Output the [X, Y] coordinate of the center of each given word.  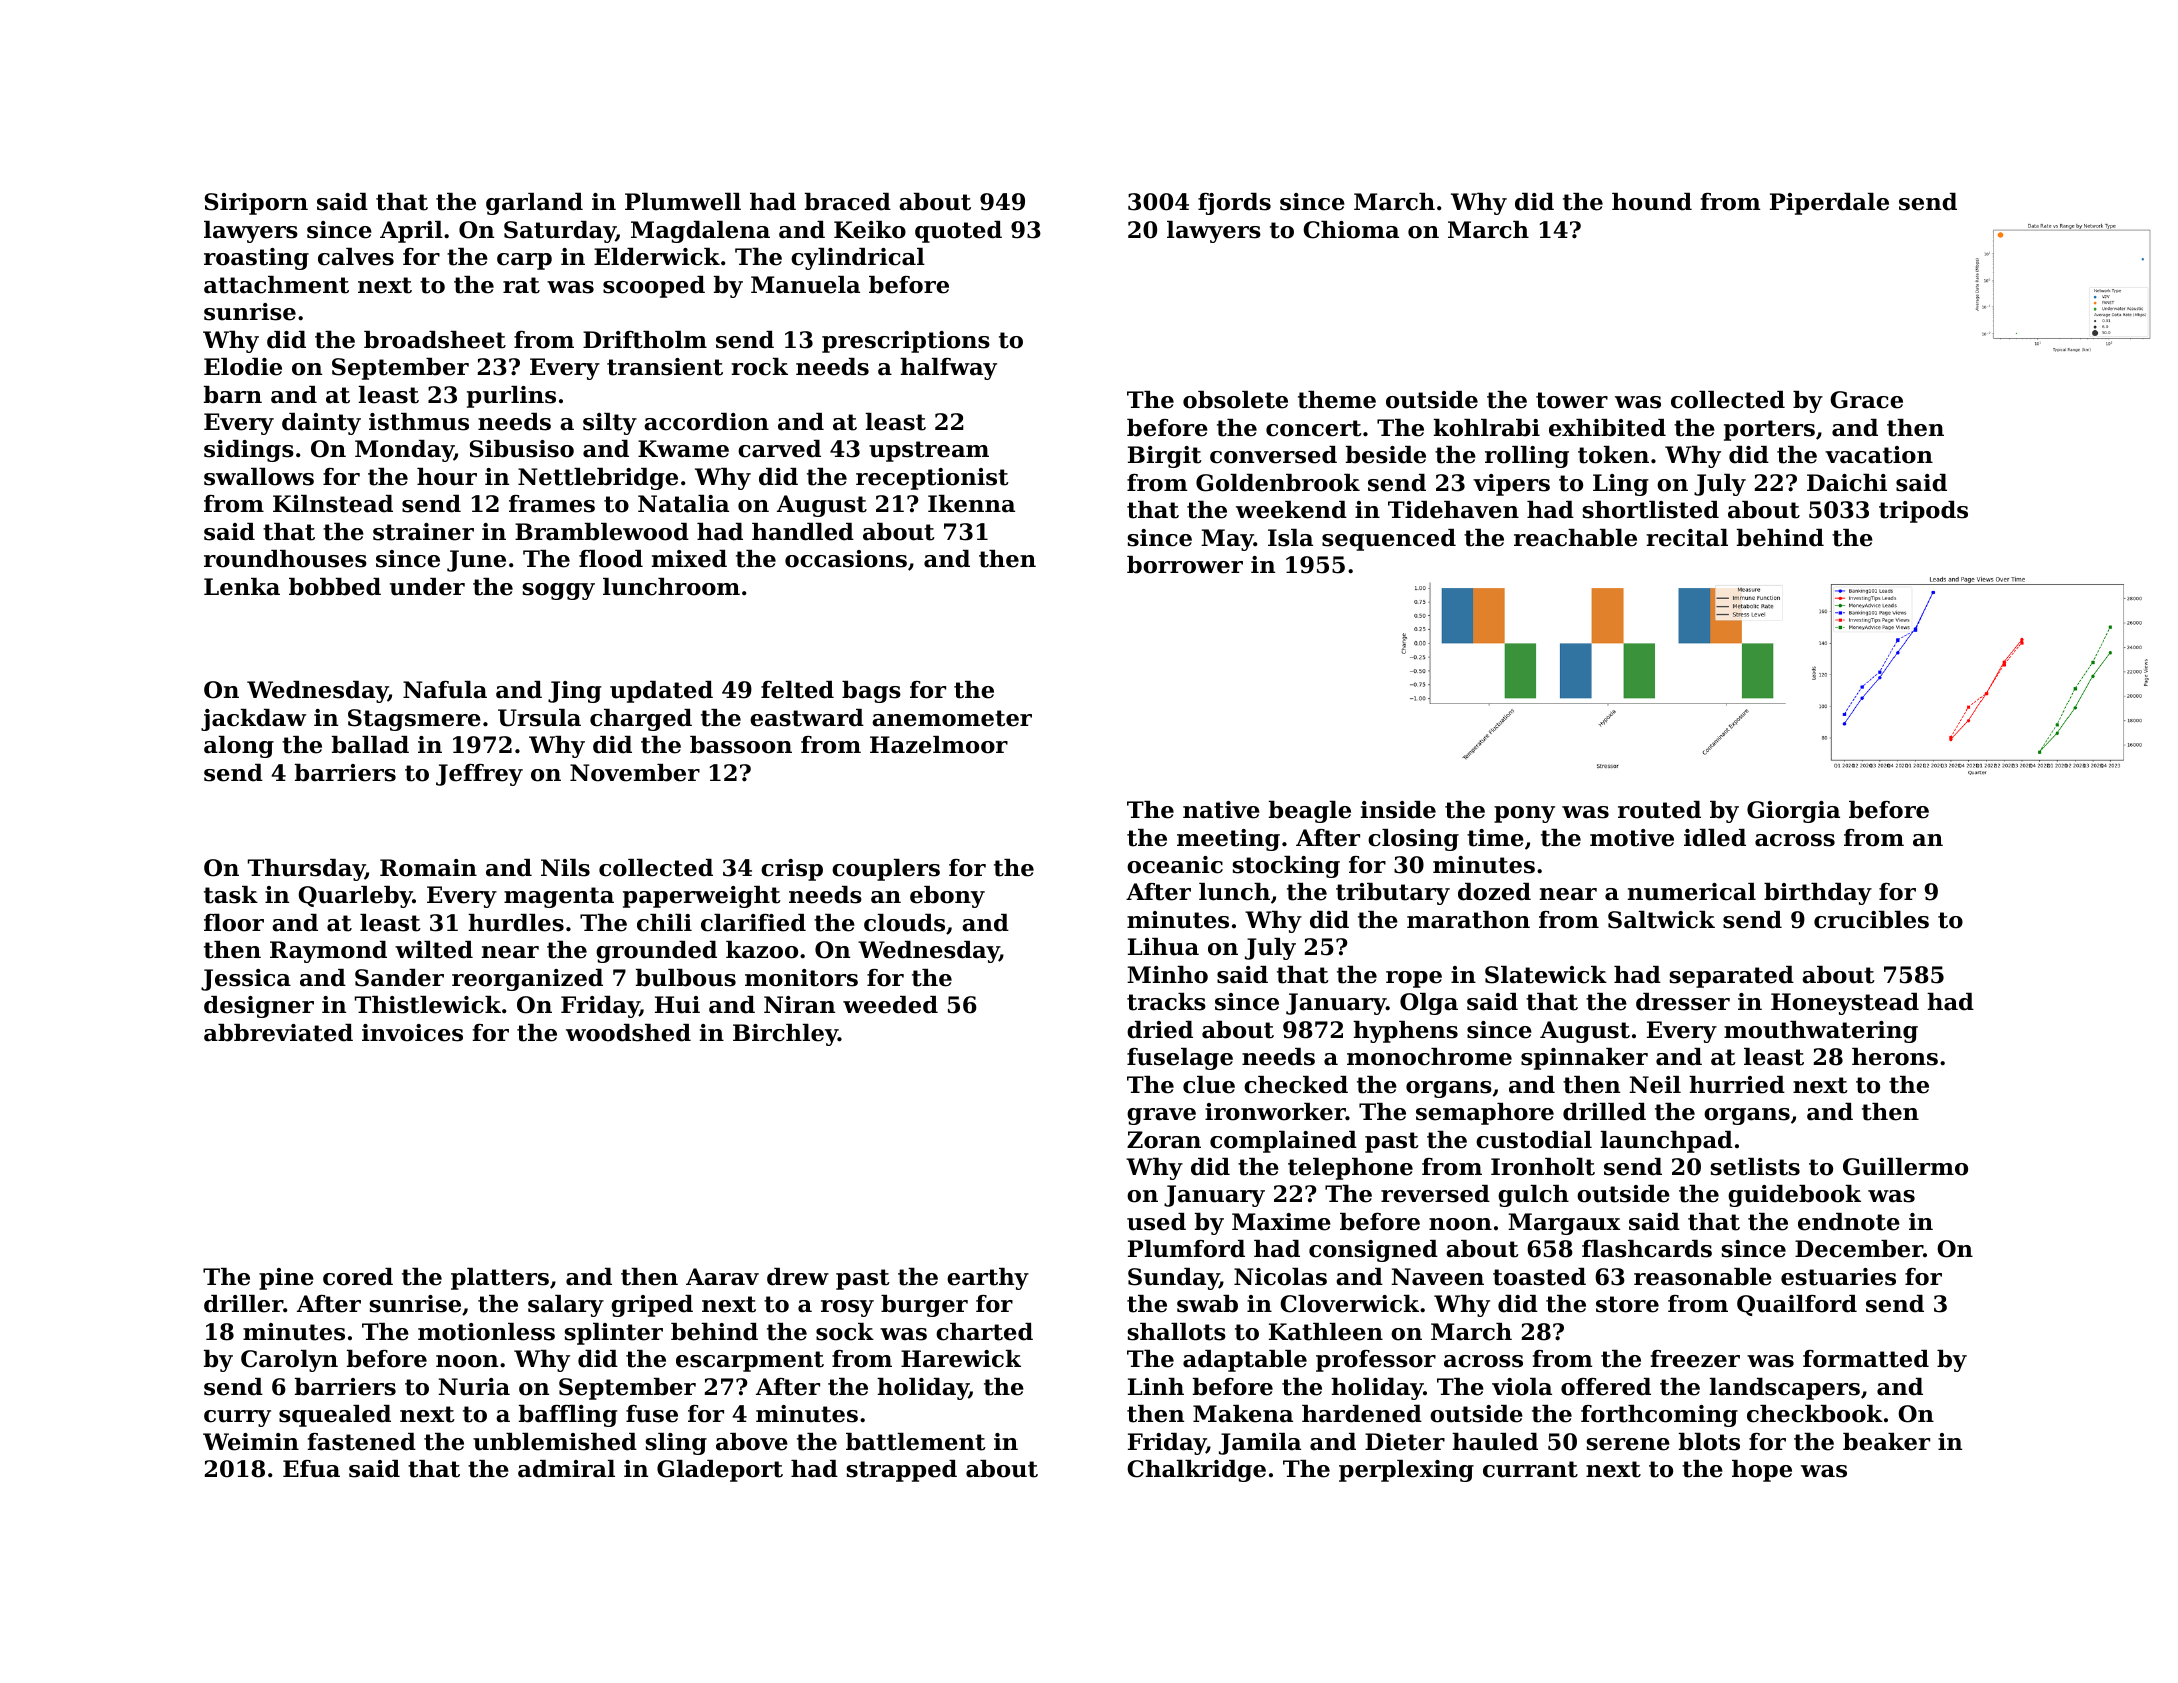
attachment [276, 285]
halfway [948, 369]
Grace [1866, 400]
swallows [259, 477]
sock [845, 1332]
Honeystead [1845, 1004]
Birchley [785, 1035]
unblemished [555, 1442]
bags [871, 692]
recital [1687, 538]
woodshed [628, 1033]
